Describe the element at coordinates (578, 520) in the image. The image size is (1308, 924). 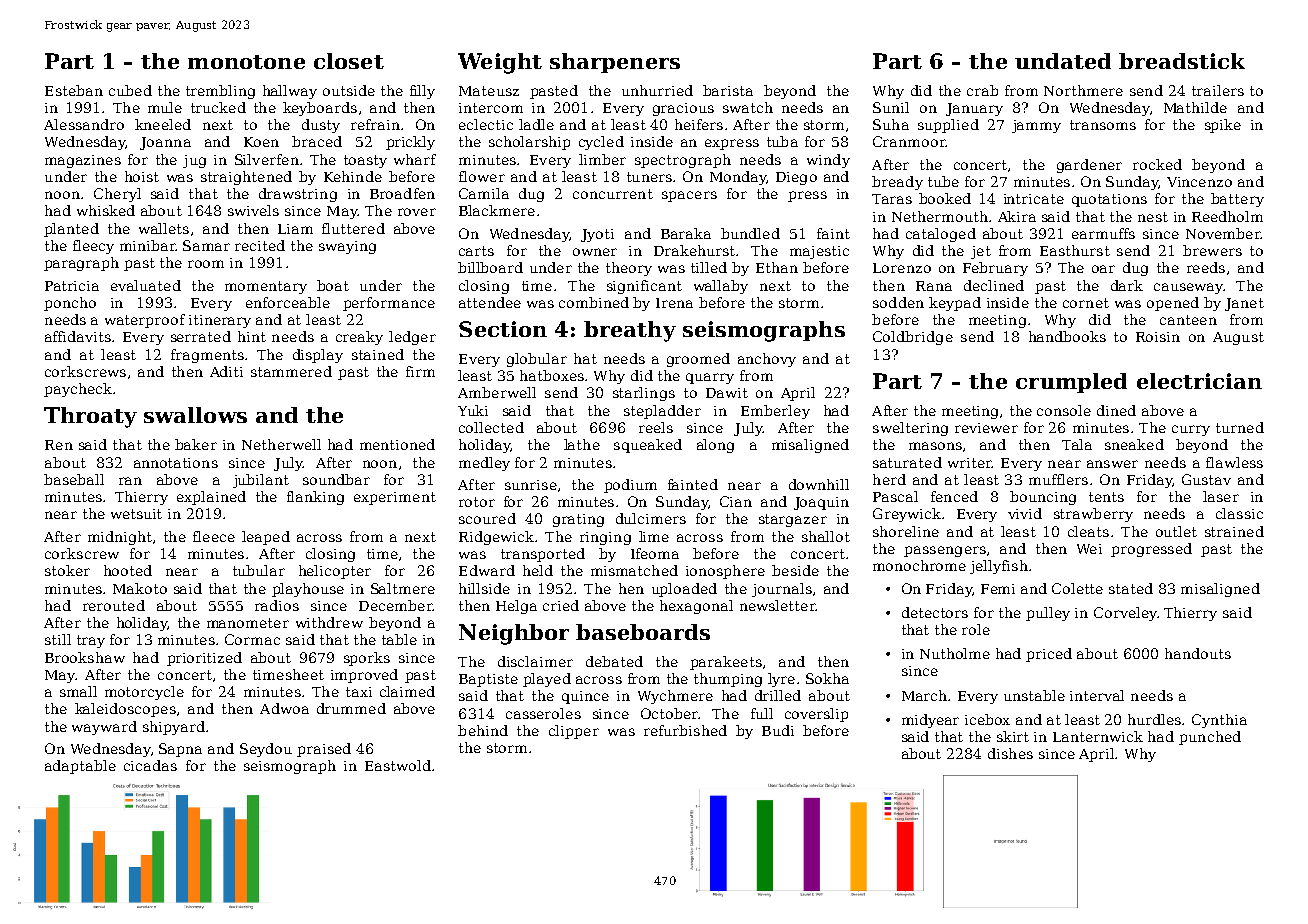
I see `grating` at that location.
